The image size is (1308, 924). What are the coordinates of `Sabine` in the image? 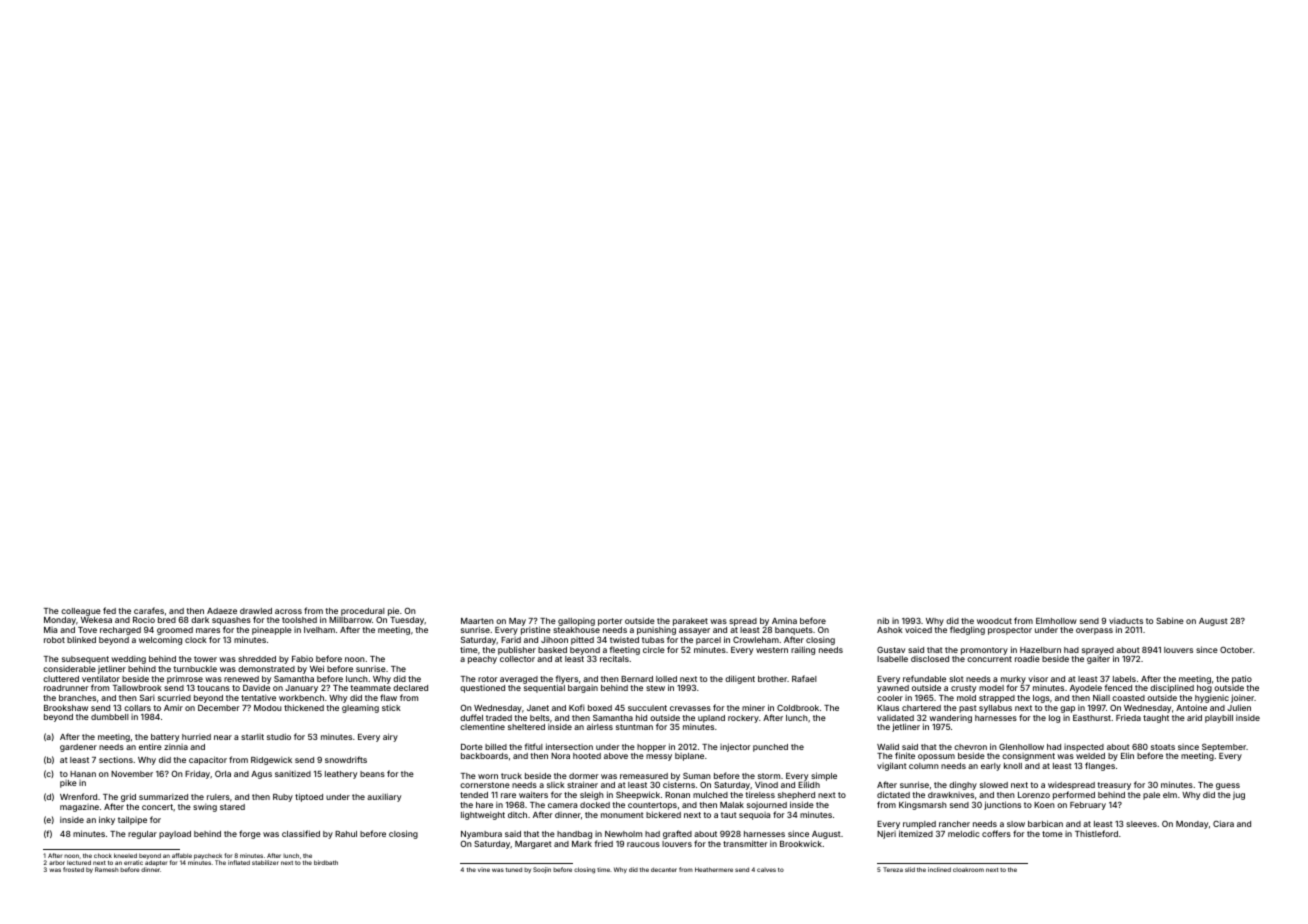 It's located at (1170, 620).
